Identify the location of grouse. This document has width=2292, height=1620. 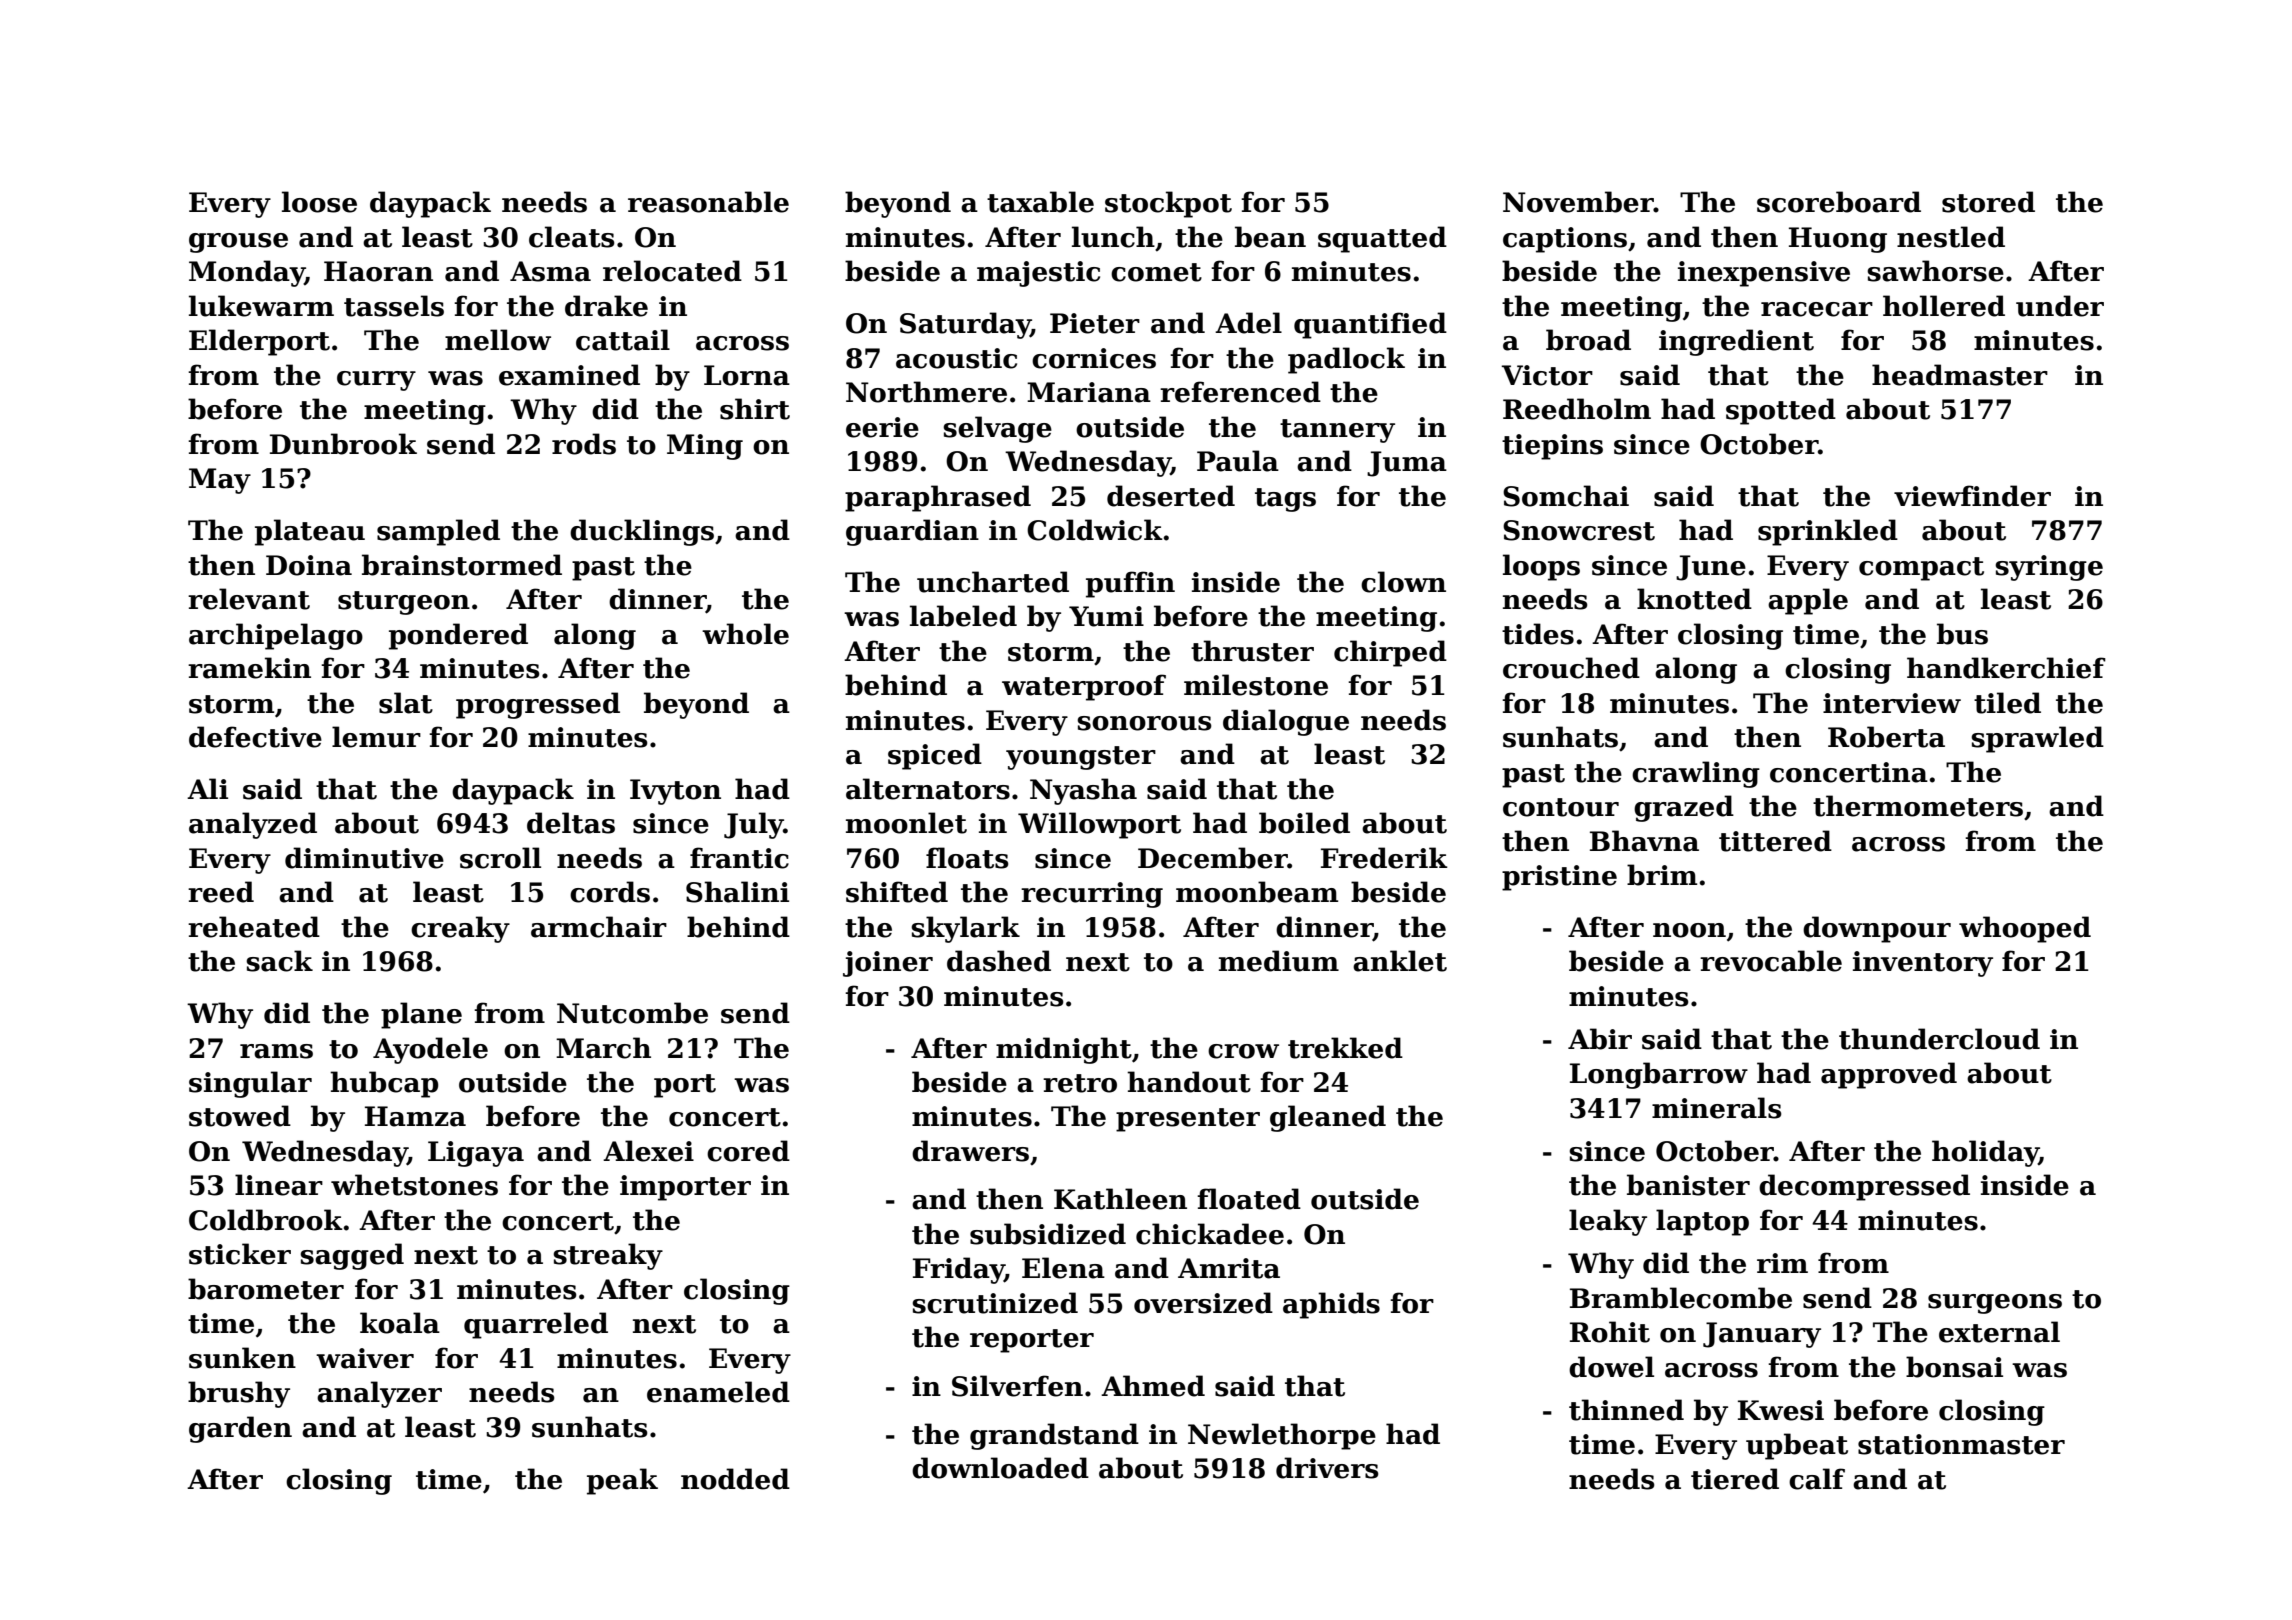
(238, 243).
